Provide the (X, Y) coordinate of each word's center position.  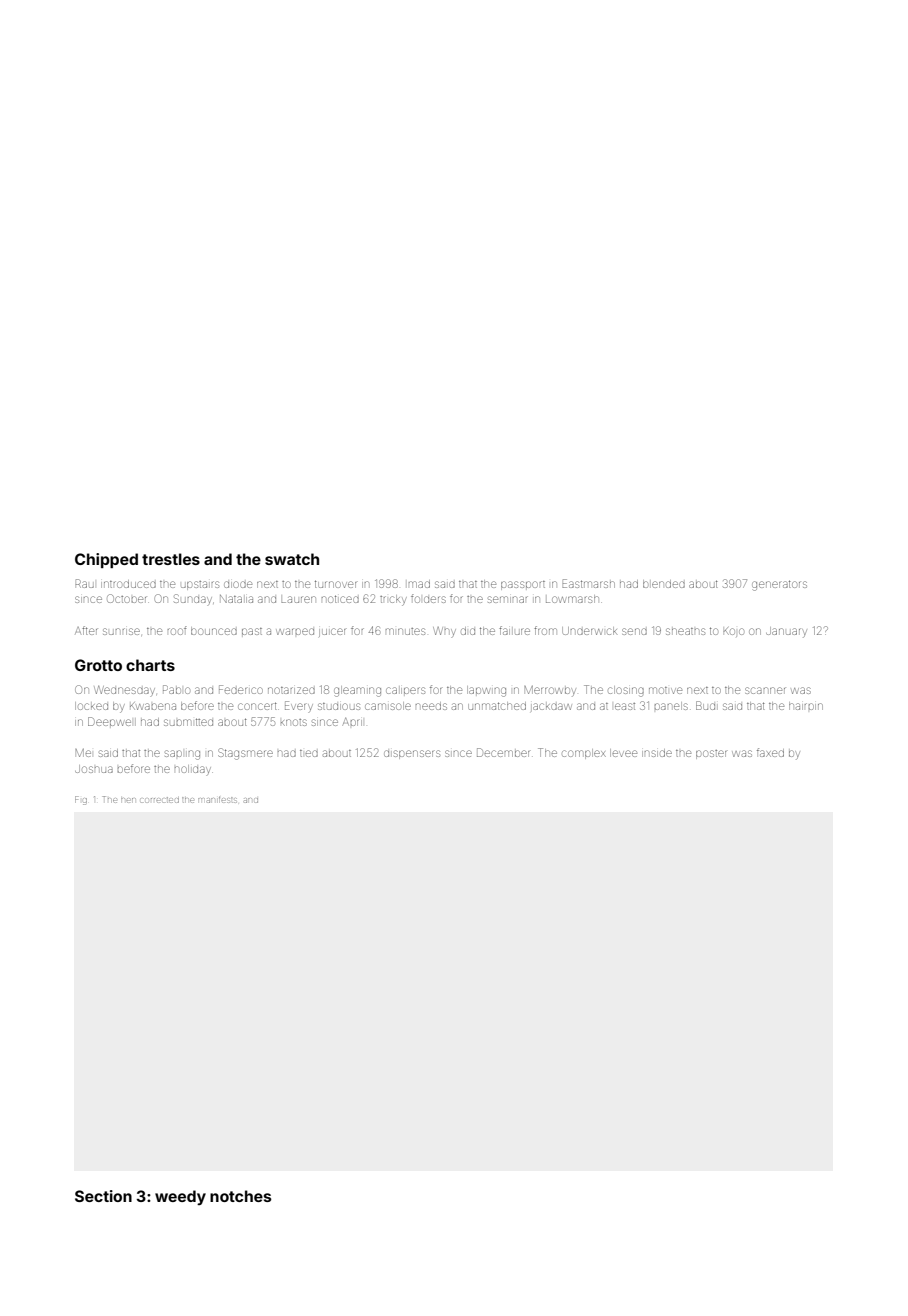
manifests (217, 800)
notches (240, 1196)
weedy (180, 1197)
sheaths (685, 631)
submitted (188, 722)
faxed (770, 752)
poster (711, 754)
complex (584, 754)
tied (309, 753)
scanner (765, 690)
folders (428, 598)
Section (103, 1196)
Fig (81, 800)
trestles (171, 559)
